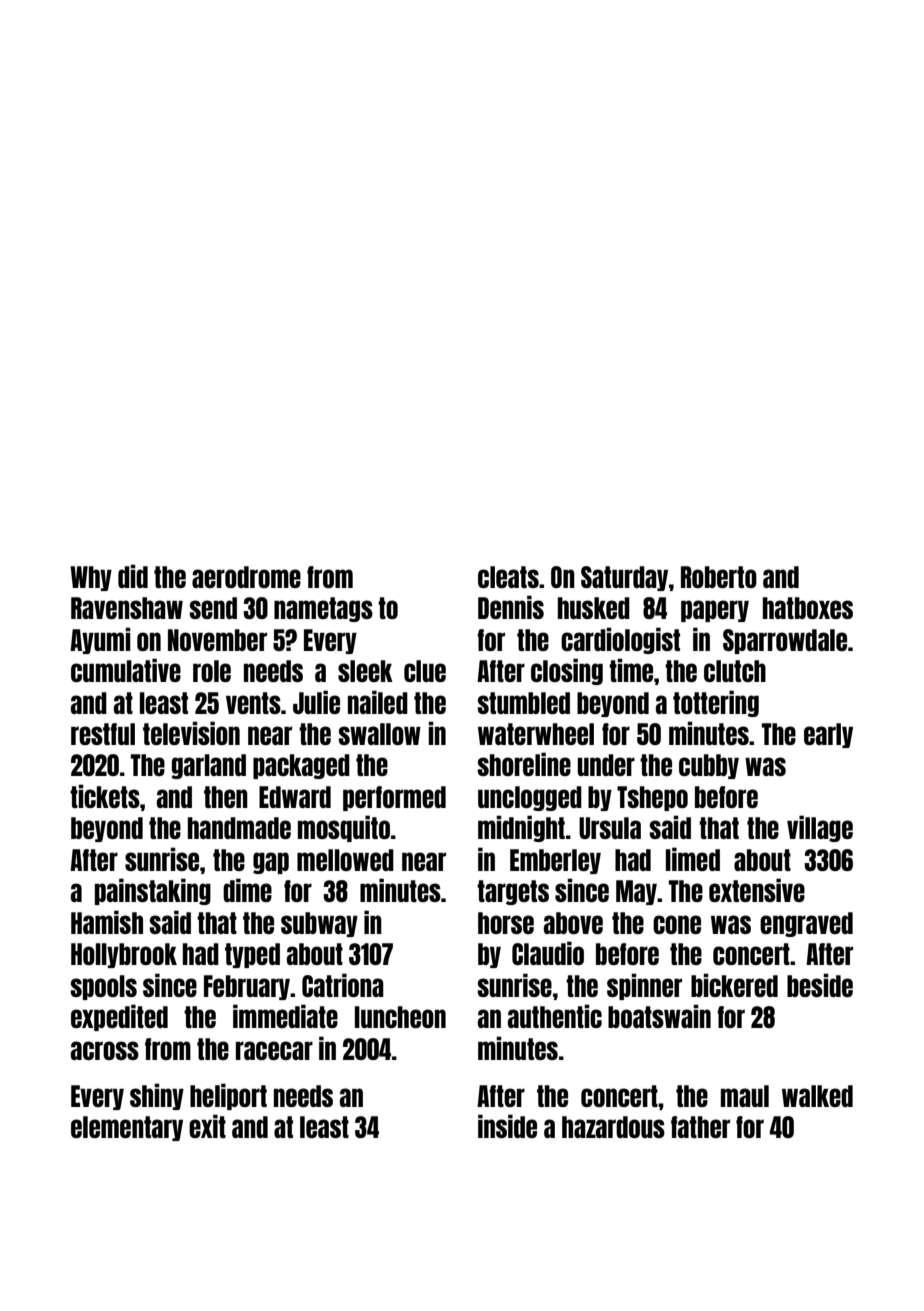 The height and width of the image is (1311, 924). Describe the element at coordinates (103, 734) in the image. I see `restful` at that location.
